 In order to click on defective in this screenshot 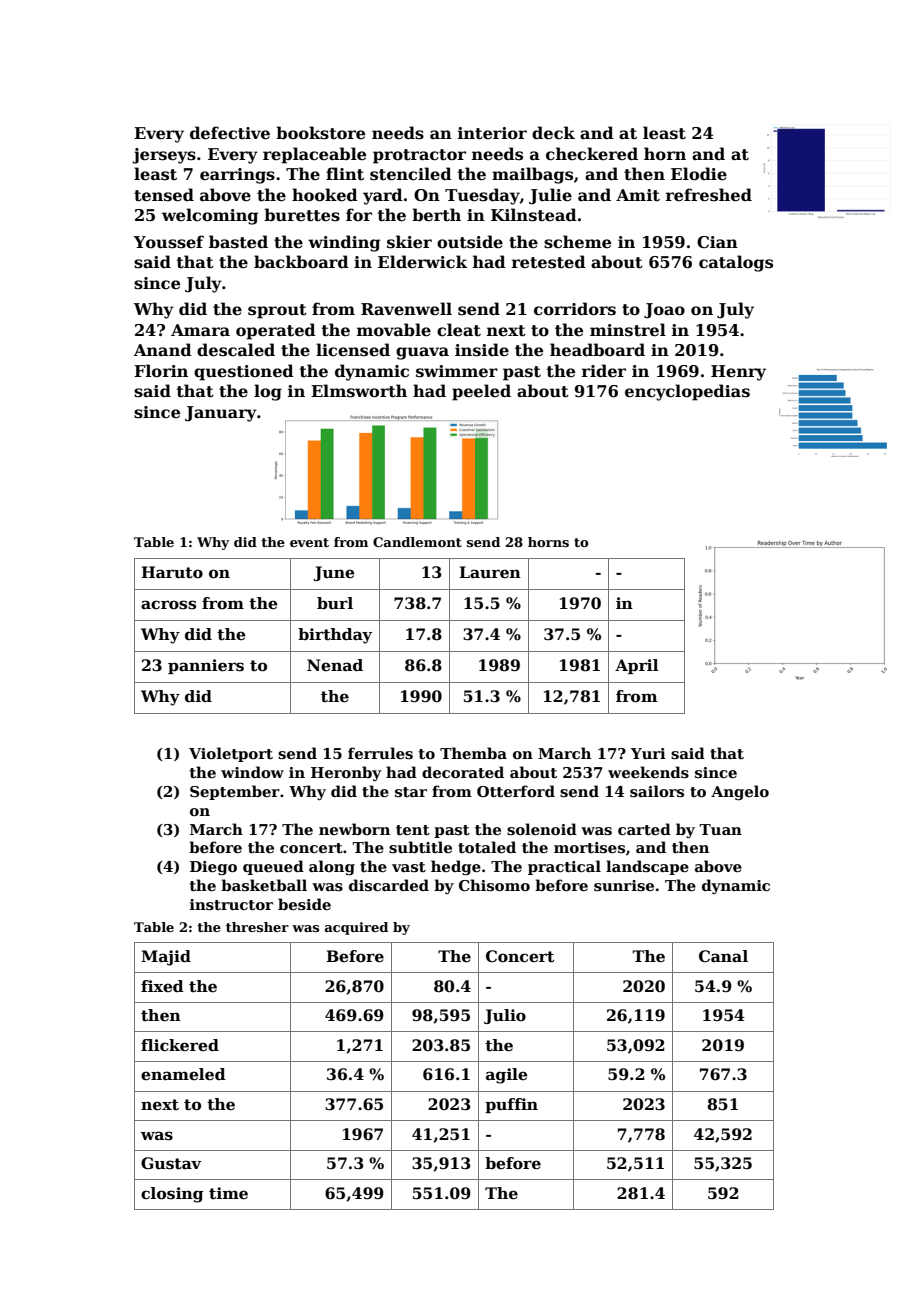, I will do `click(230, 133)`.
